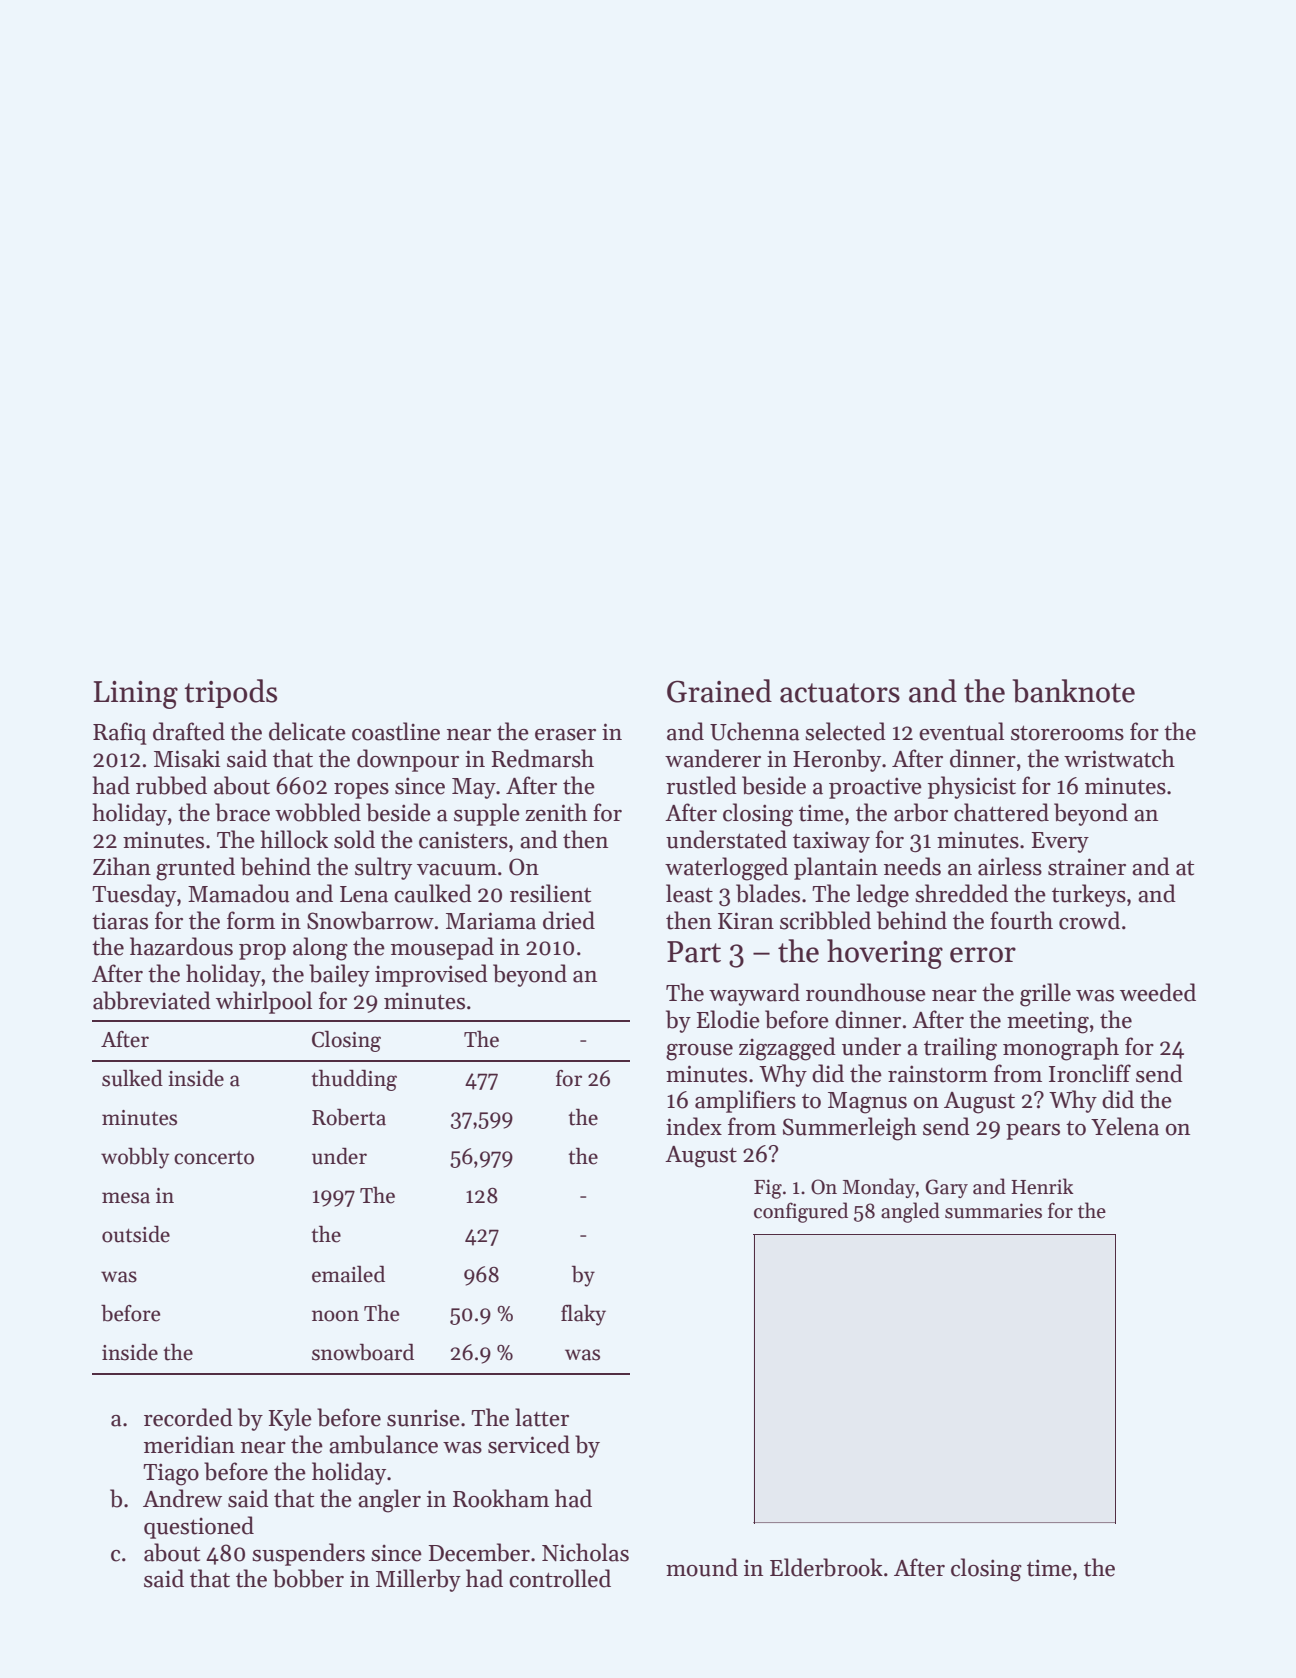 This image has width=1296, height=1678. Describe the element at coordinates (801, 1212) in the image. I see `configured` at that location.
